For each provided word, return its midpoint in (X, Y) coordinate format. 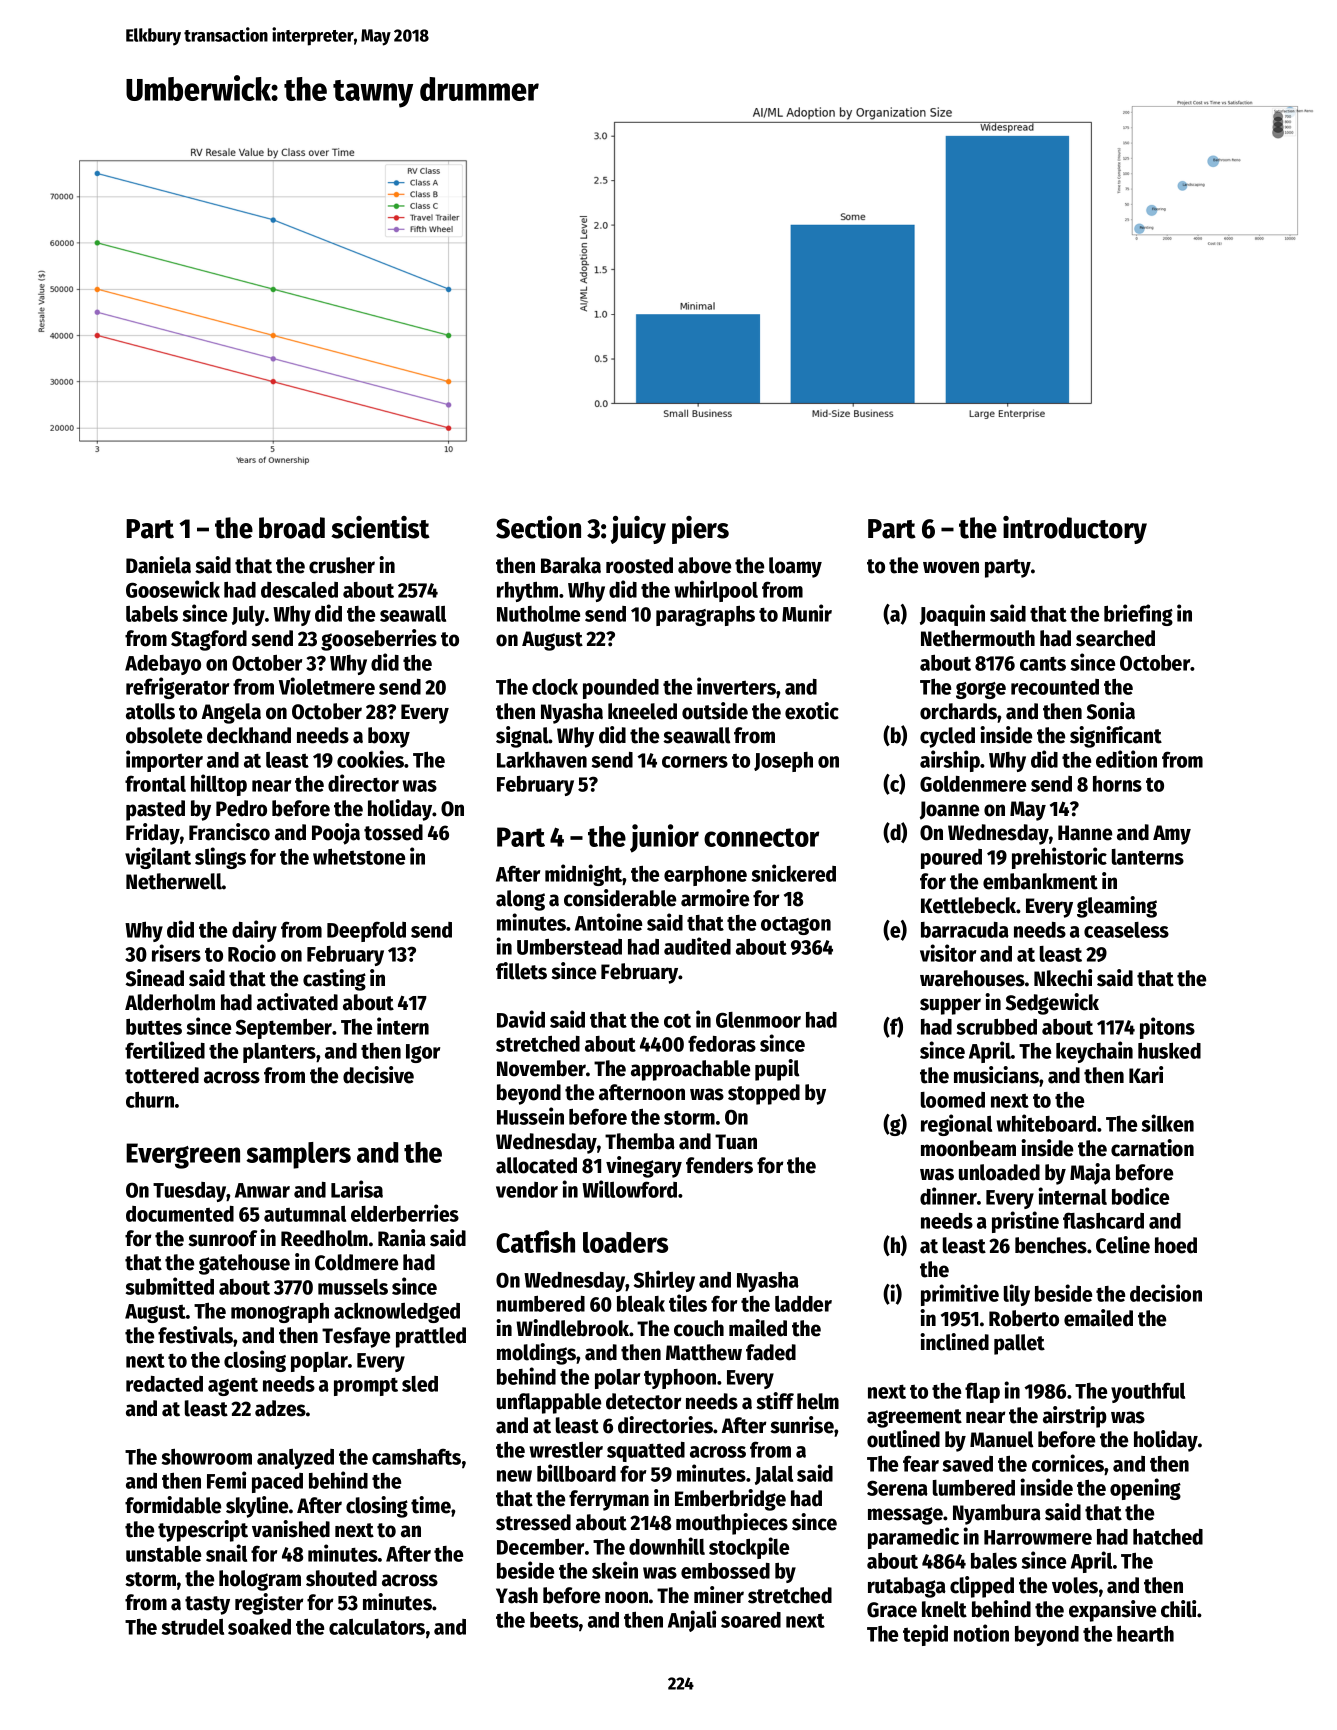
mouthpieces (732, 1524)
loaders (625, 1242)
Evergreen (183, 1156)
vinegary (644, 1167)
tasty (207, 1605)
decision (1166, 1293)
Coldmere (356, 1262)
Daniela (158, 565)
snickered (794, 873)
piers (700, 530)
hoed (1176, 1245)
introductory (1075, 530)
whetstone (359, 857)
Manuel (1002, 1439)
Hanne (1085, 833)
